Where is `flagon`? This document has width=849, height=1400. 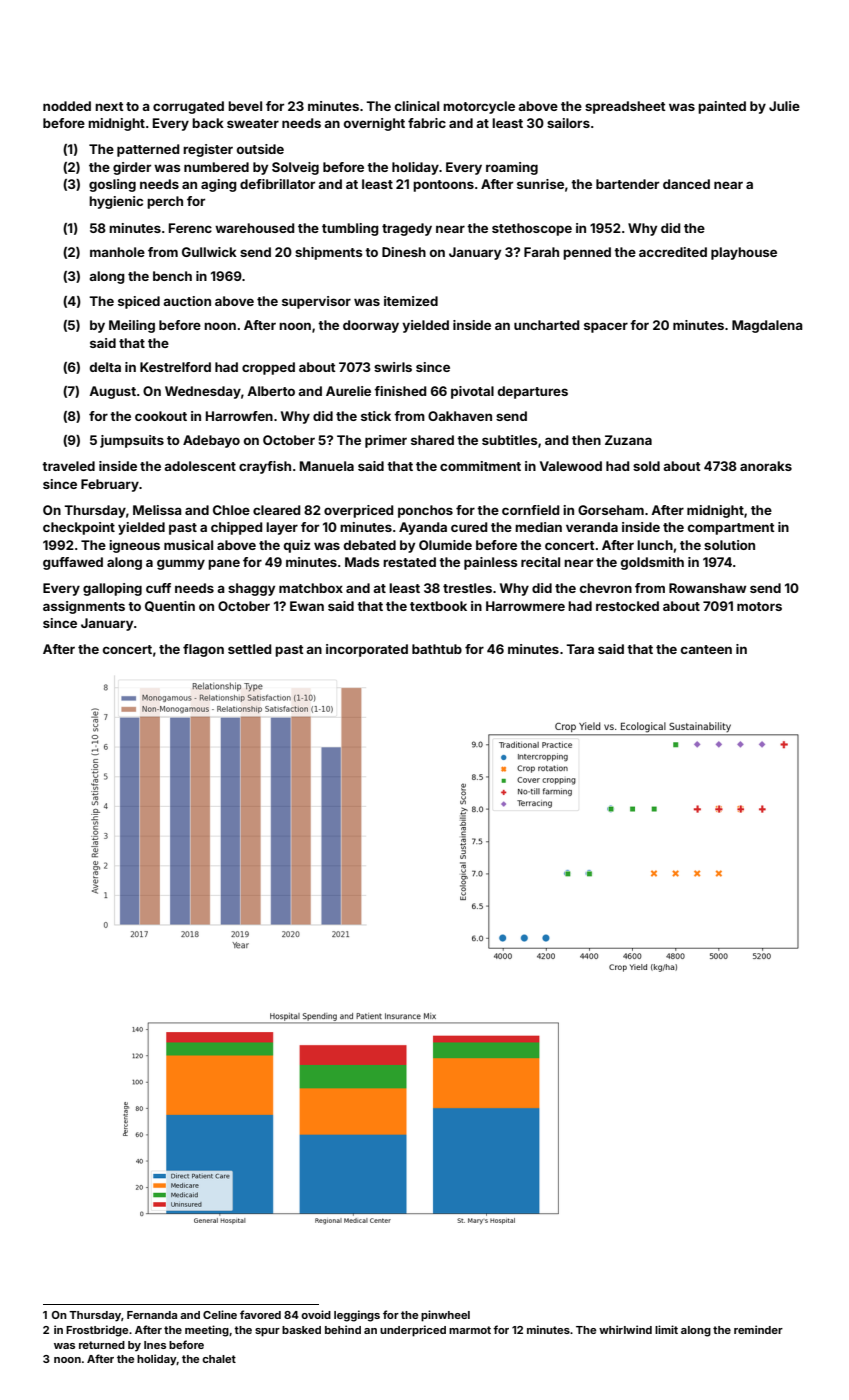
flagon is located at coordinates (203, 650).
